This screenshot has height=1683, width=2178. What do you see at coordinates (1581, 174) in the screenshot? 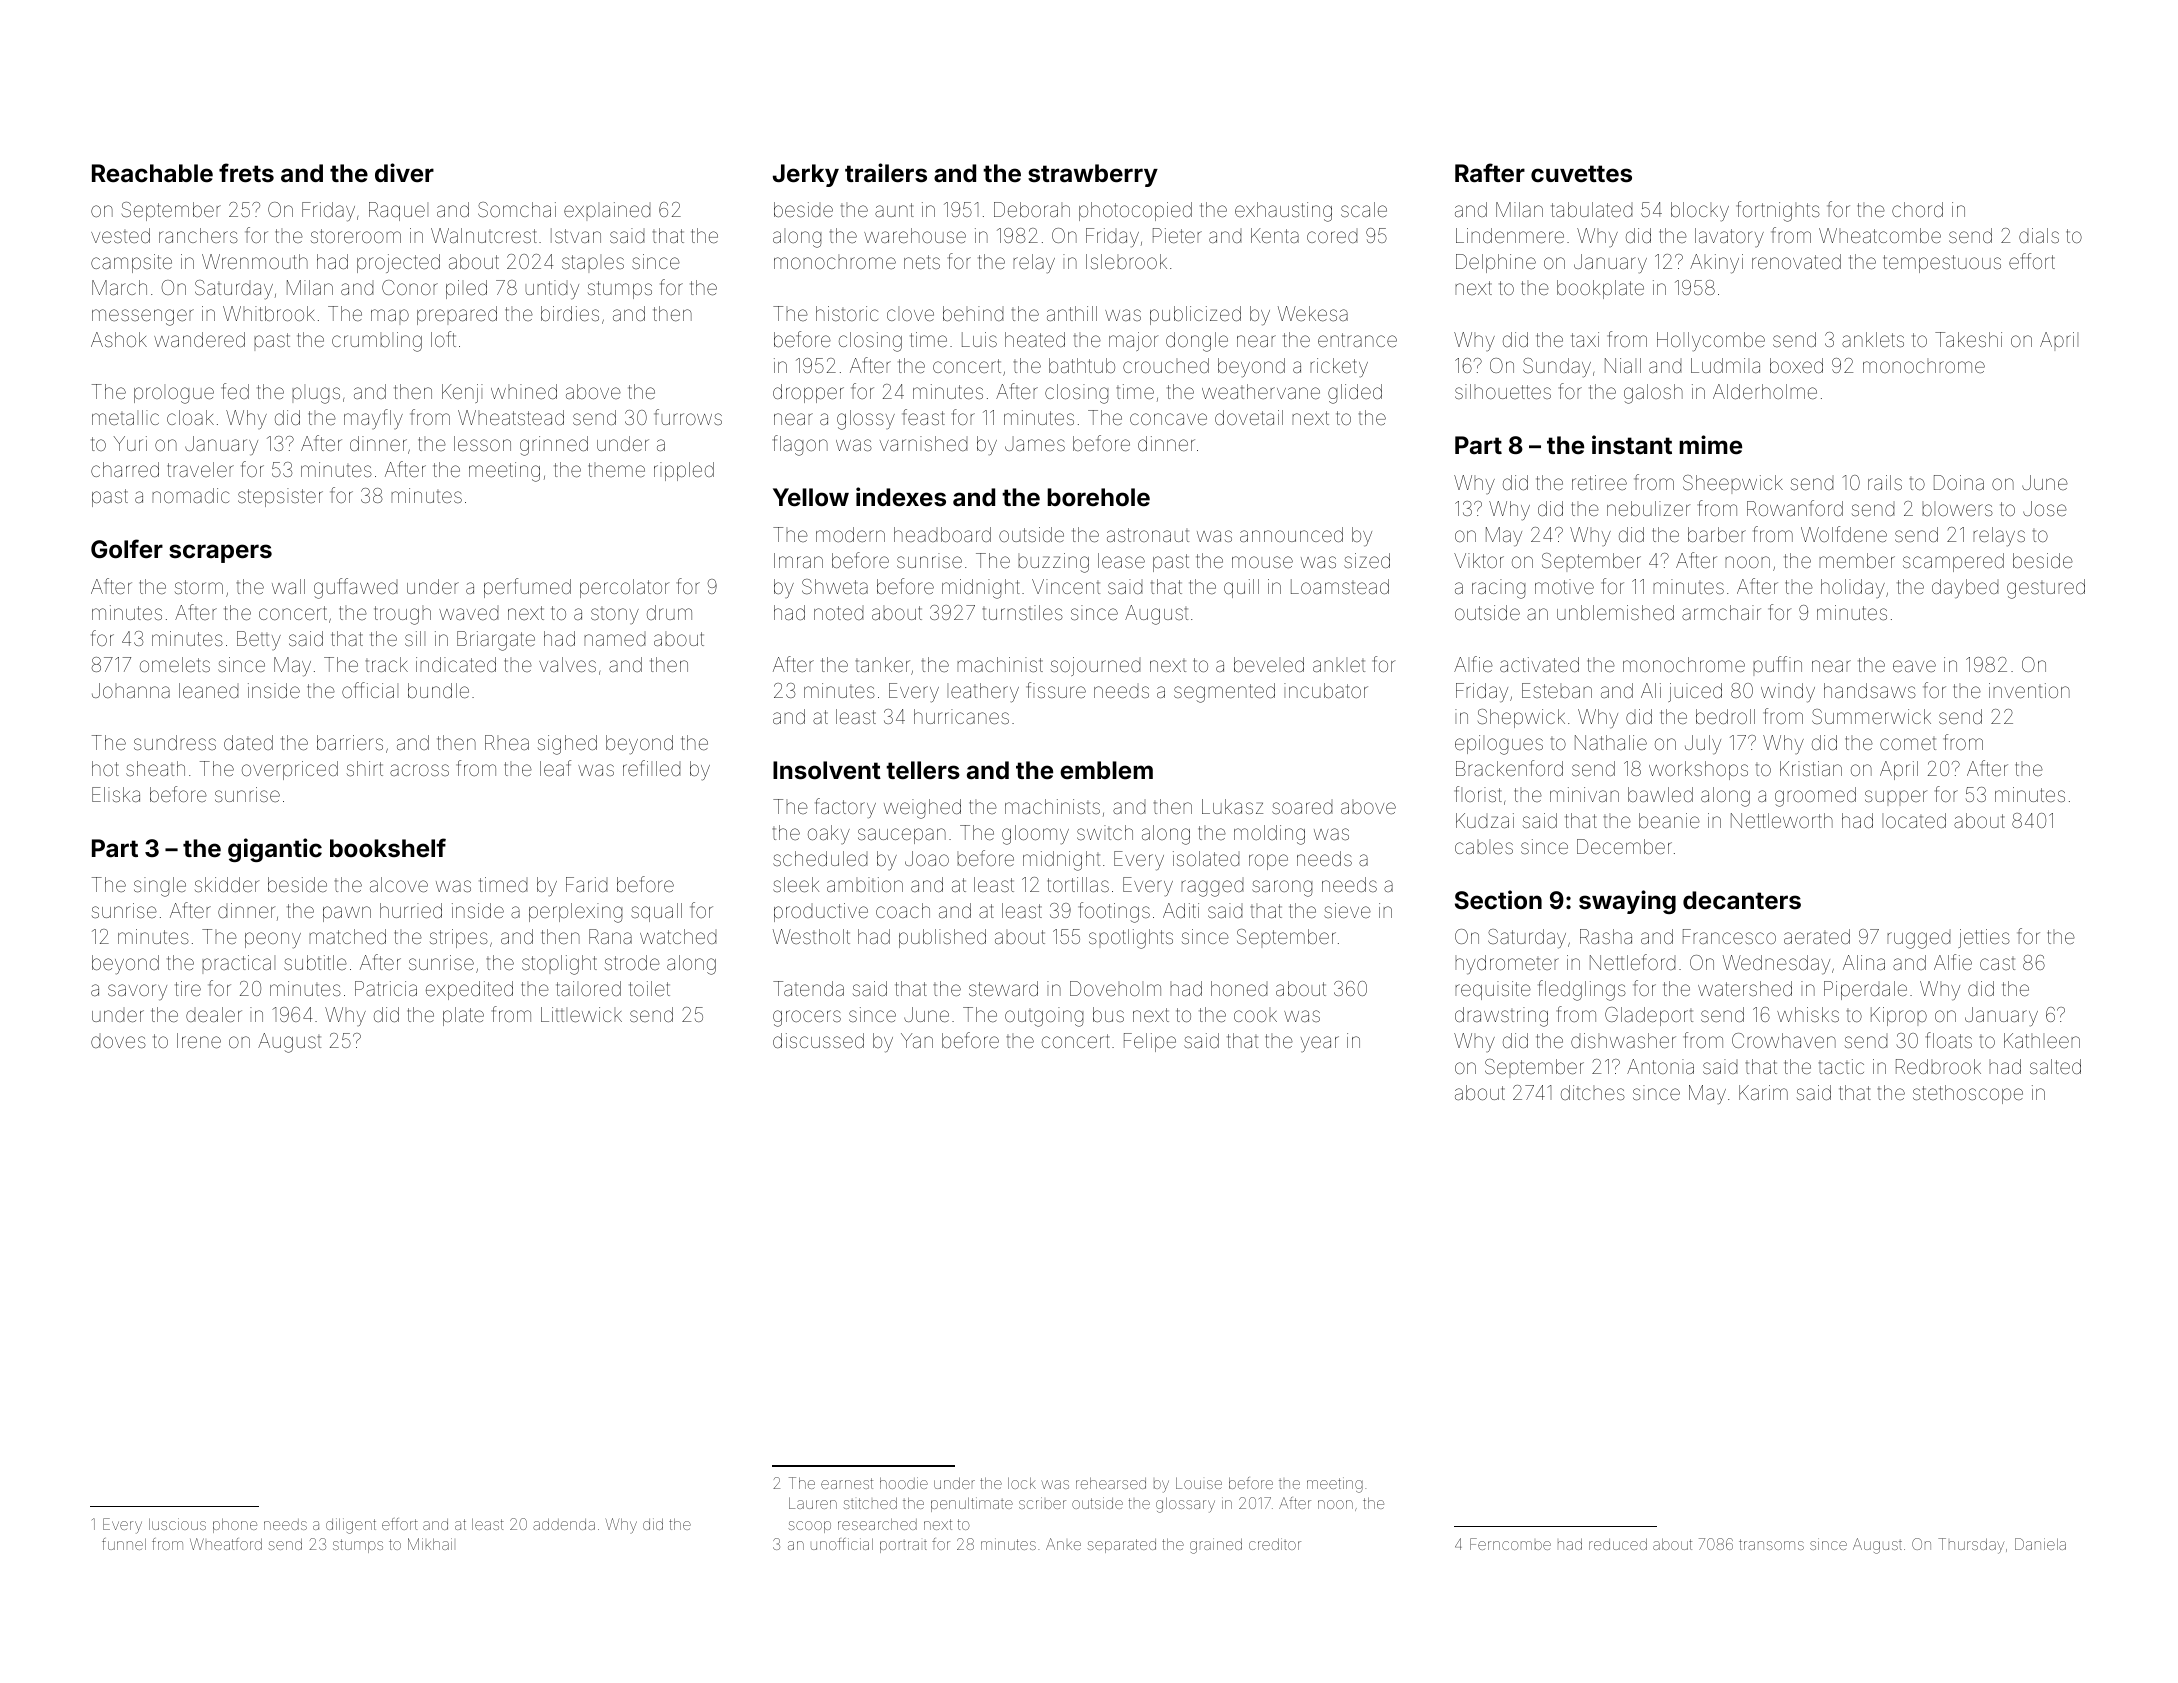
I see `cuvettes` at bounding box center [1581, 174].
